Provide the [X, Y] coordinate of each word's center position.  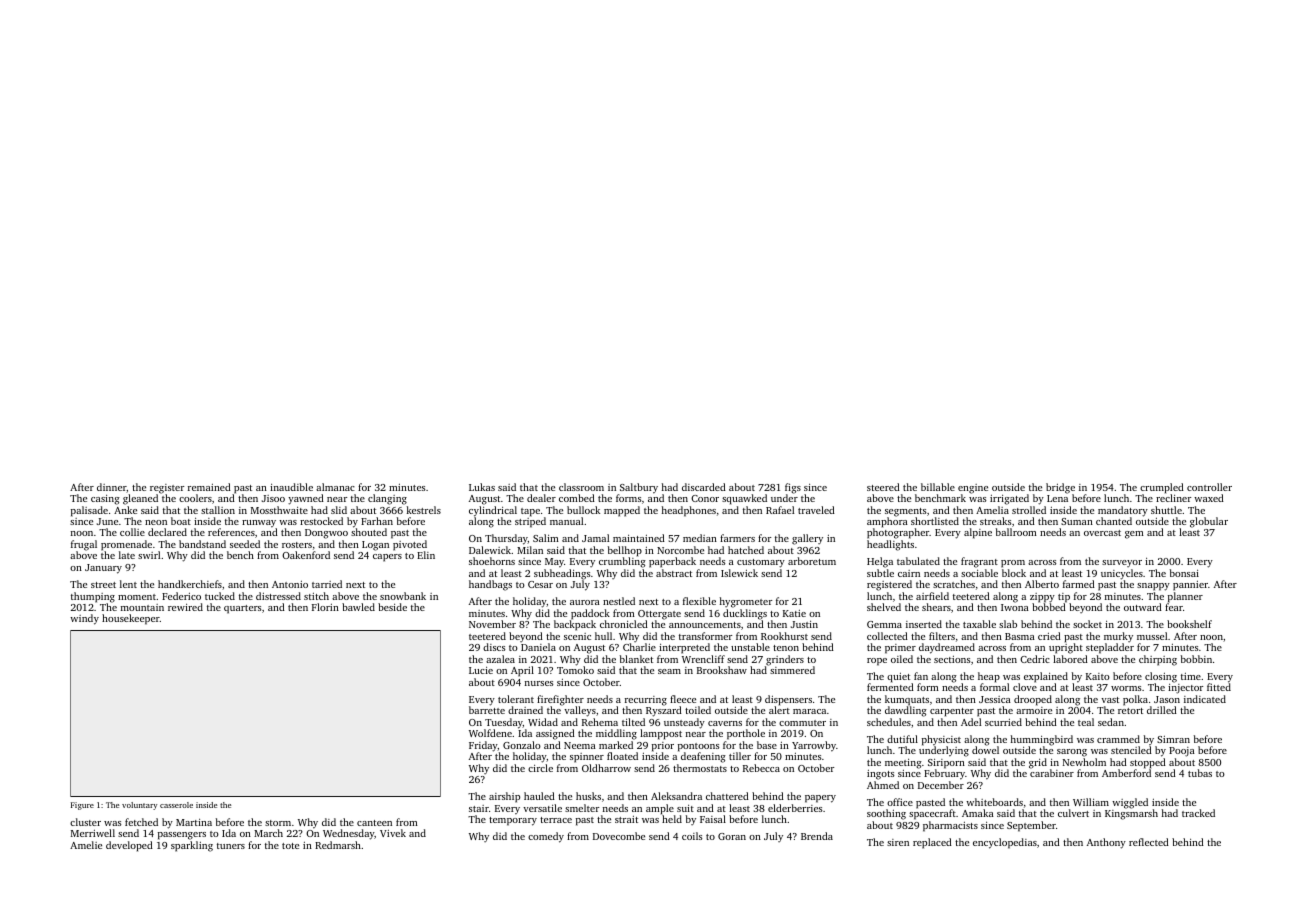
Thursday [506, 539]
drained [525, 710]
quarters [242, 609]
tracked [1198, 813]
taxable [979, 624]
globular [1209, 522]
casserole [176, 805]
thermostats [700, 768]
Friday [483, 746]
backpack [575, 625]
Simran [1173, 739]
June [107, 521]
